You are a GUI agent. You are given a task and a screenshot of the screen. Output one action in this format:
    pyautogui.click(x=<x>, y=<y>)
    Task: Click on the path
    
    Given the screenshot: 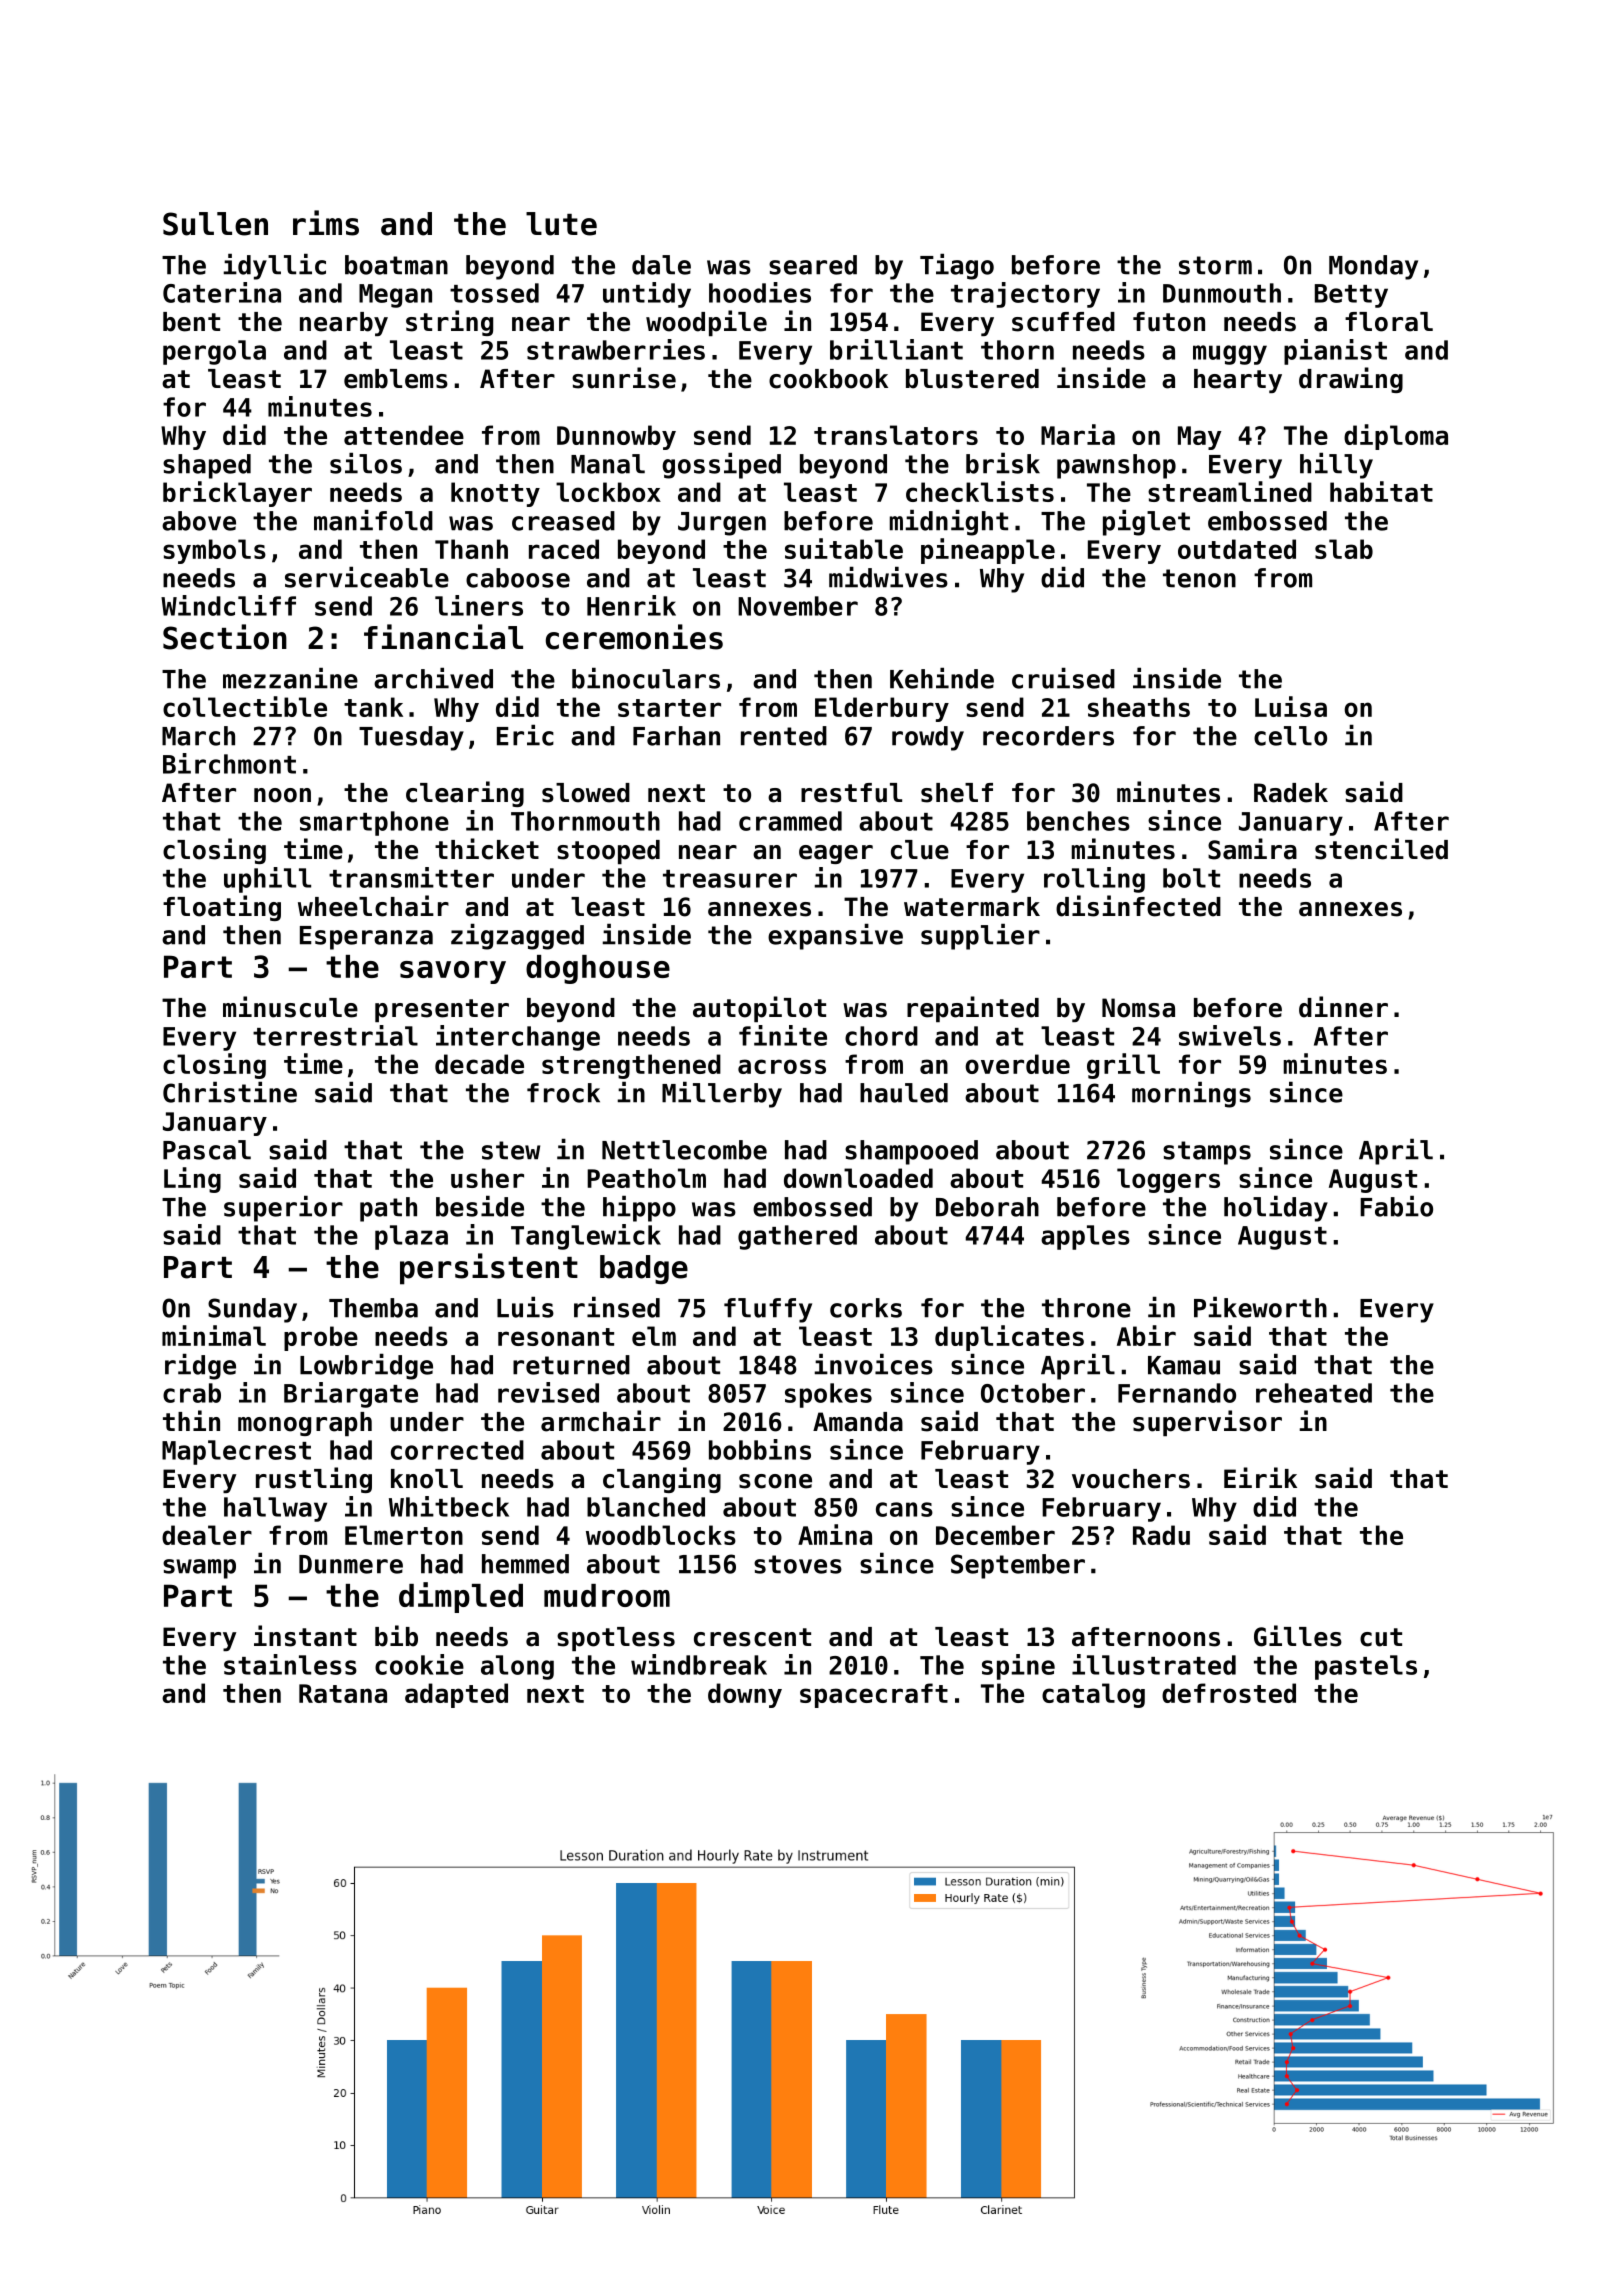 What is the action you would take?
    pyautogui.click(x=388, y=1209)
